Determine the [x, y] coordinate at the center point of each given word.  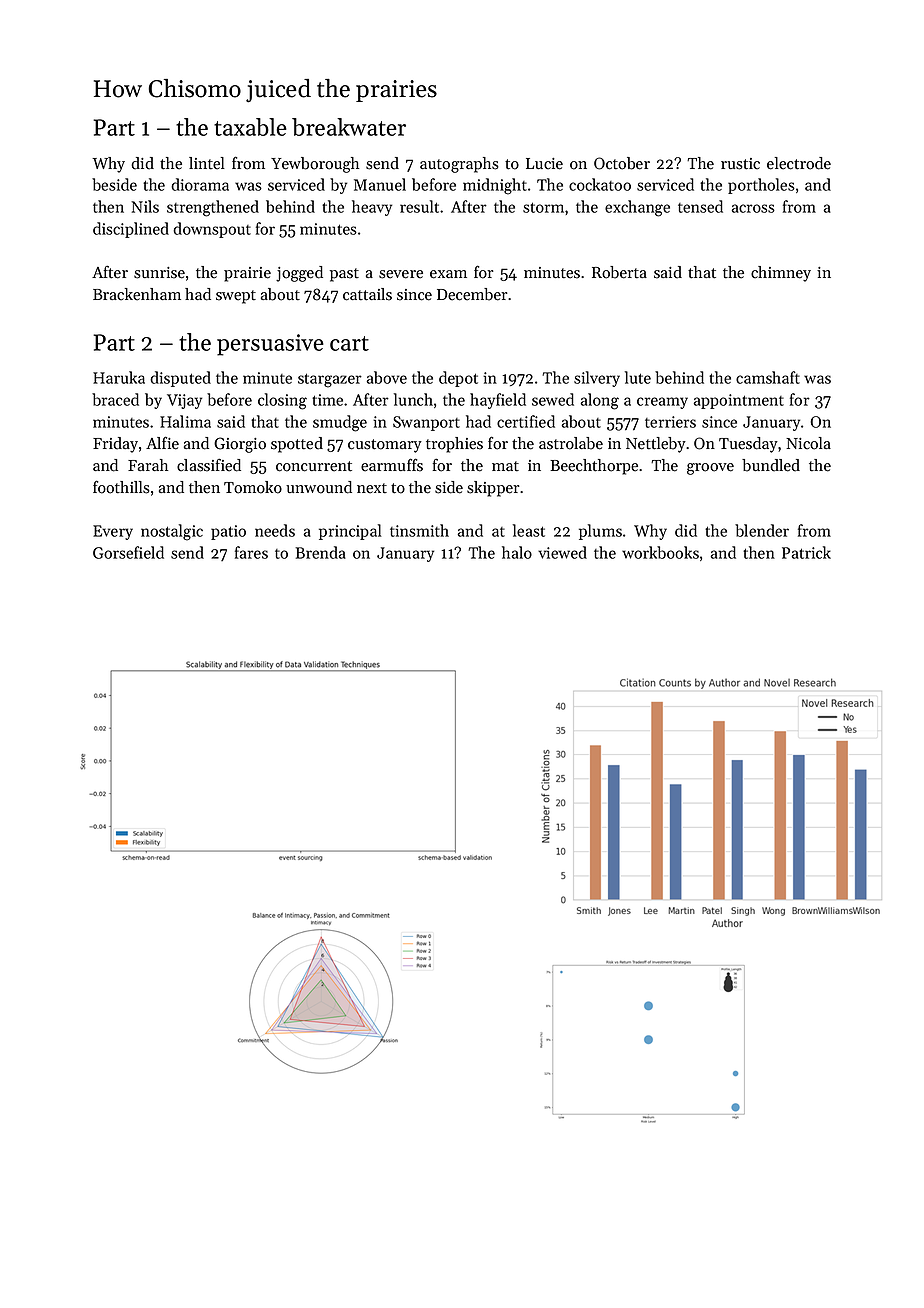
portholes [761, 186]
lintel [207, 163]
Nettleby [656, 445]
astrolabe [571, 443]
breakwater [349, 127]
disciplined [131, 230]
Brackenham [137, 294]
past [344, 275]
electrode [799, 163]
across [753, 208]
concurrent [314, 466]
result [419, 206]
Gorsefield [128, 552]
